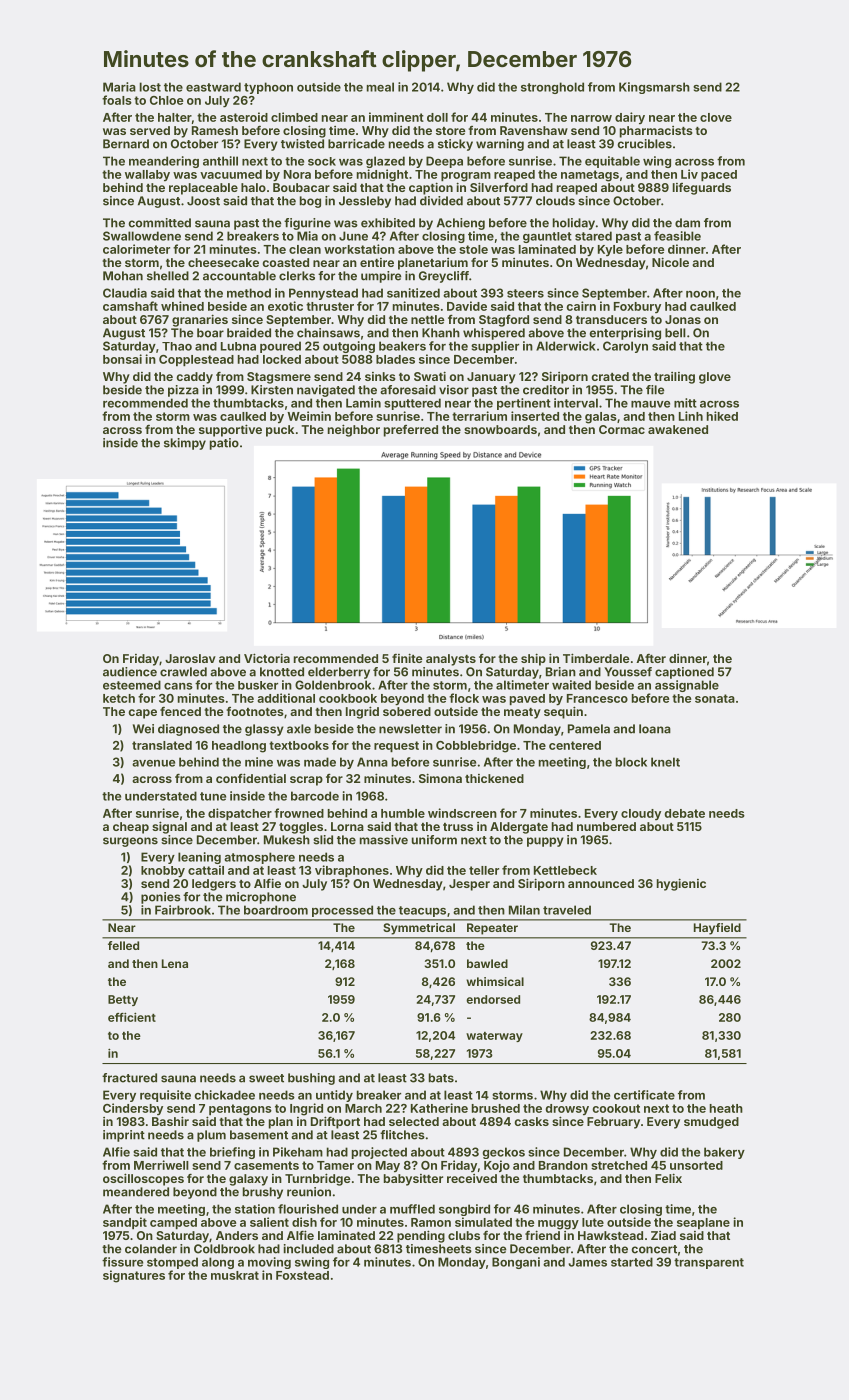 Image resolution: width=849 pixels, height=1400 pixels. Describe the element at coordinates (259, 858) in the document. I see `atmosphere` at that location.
